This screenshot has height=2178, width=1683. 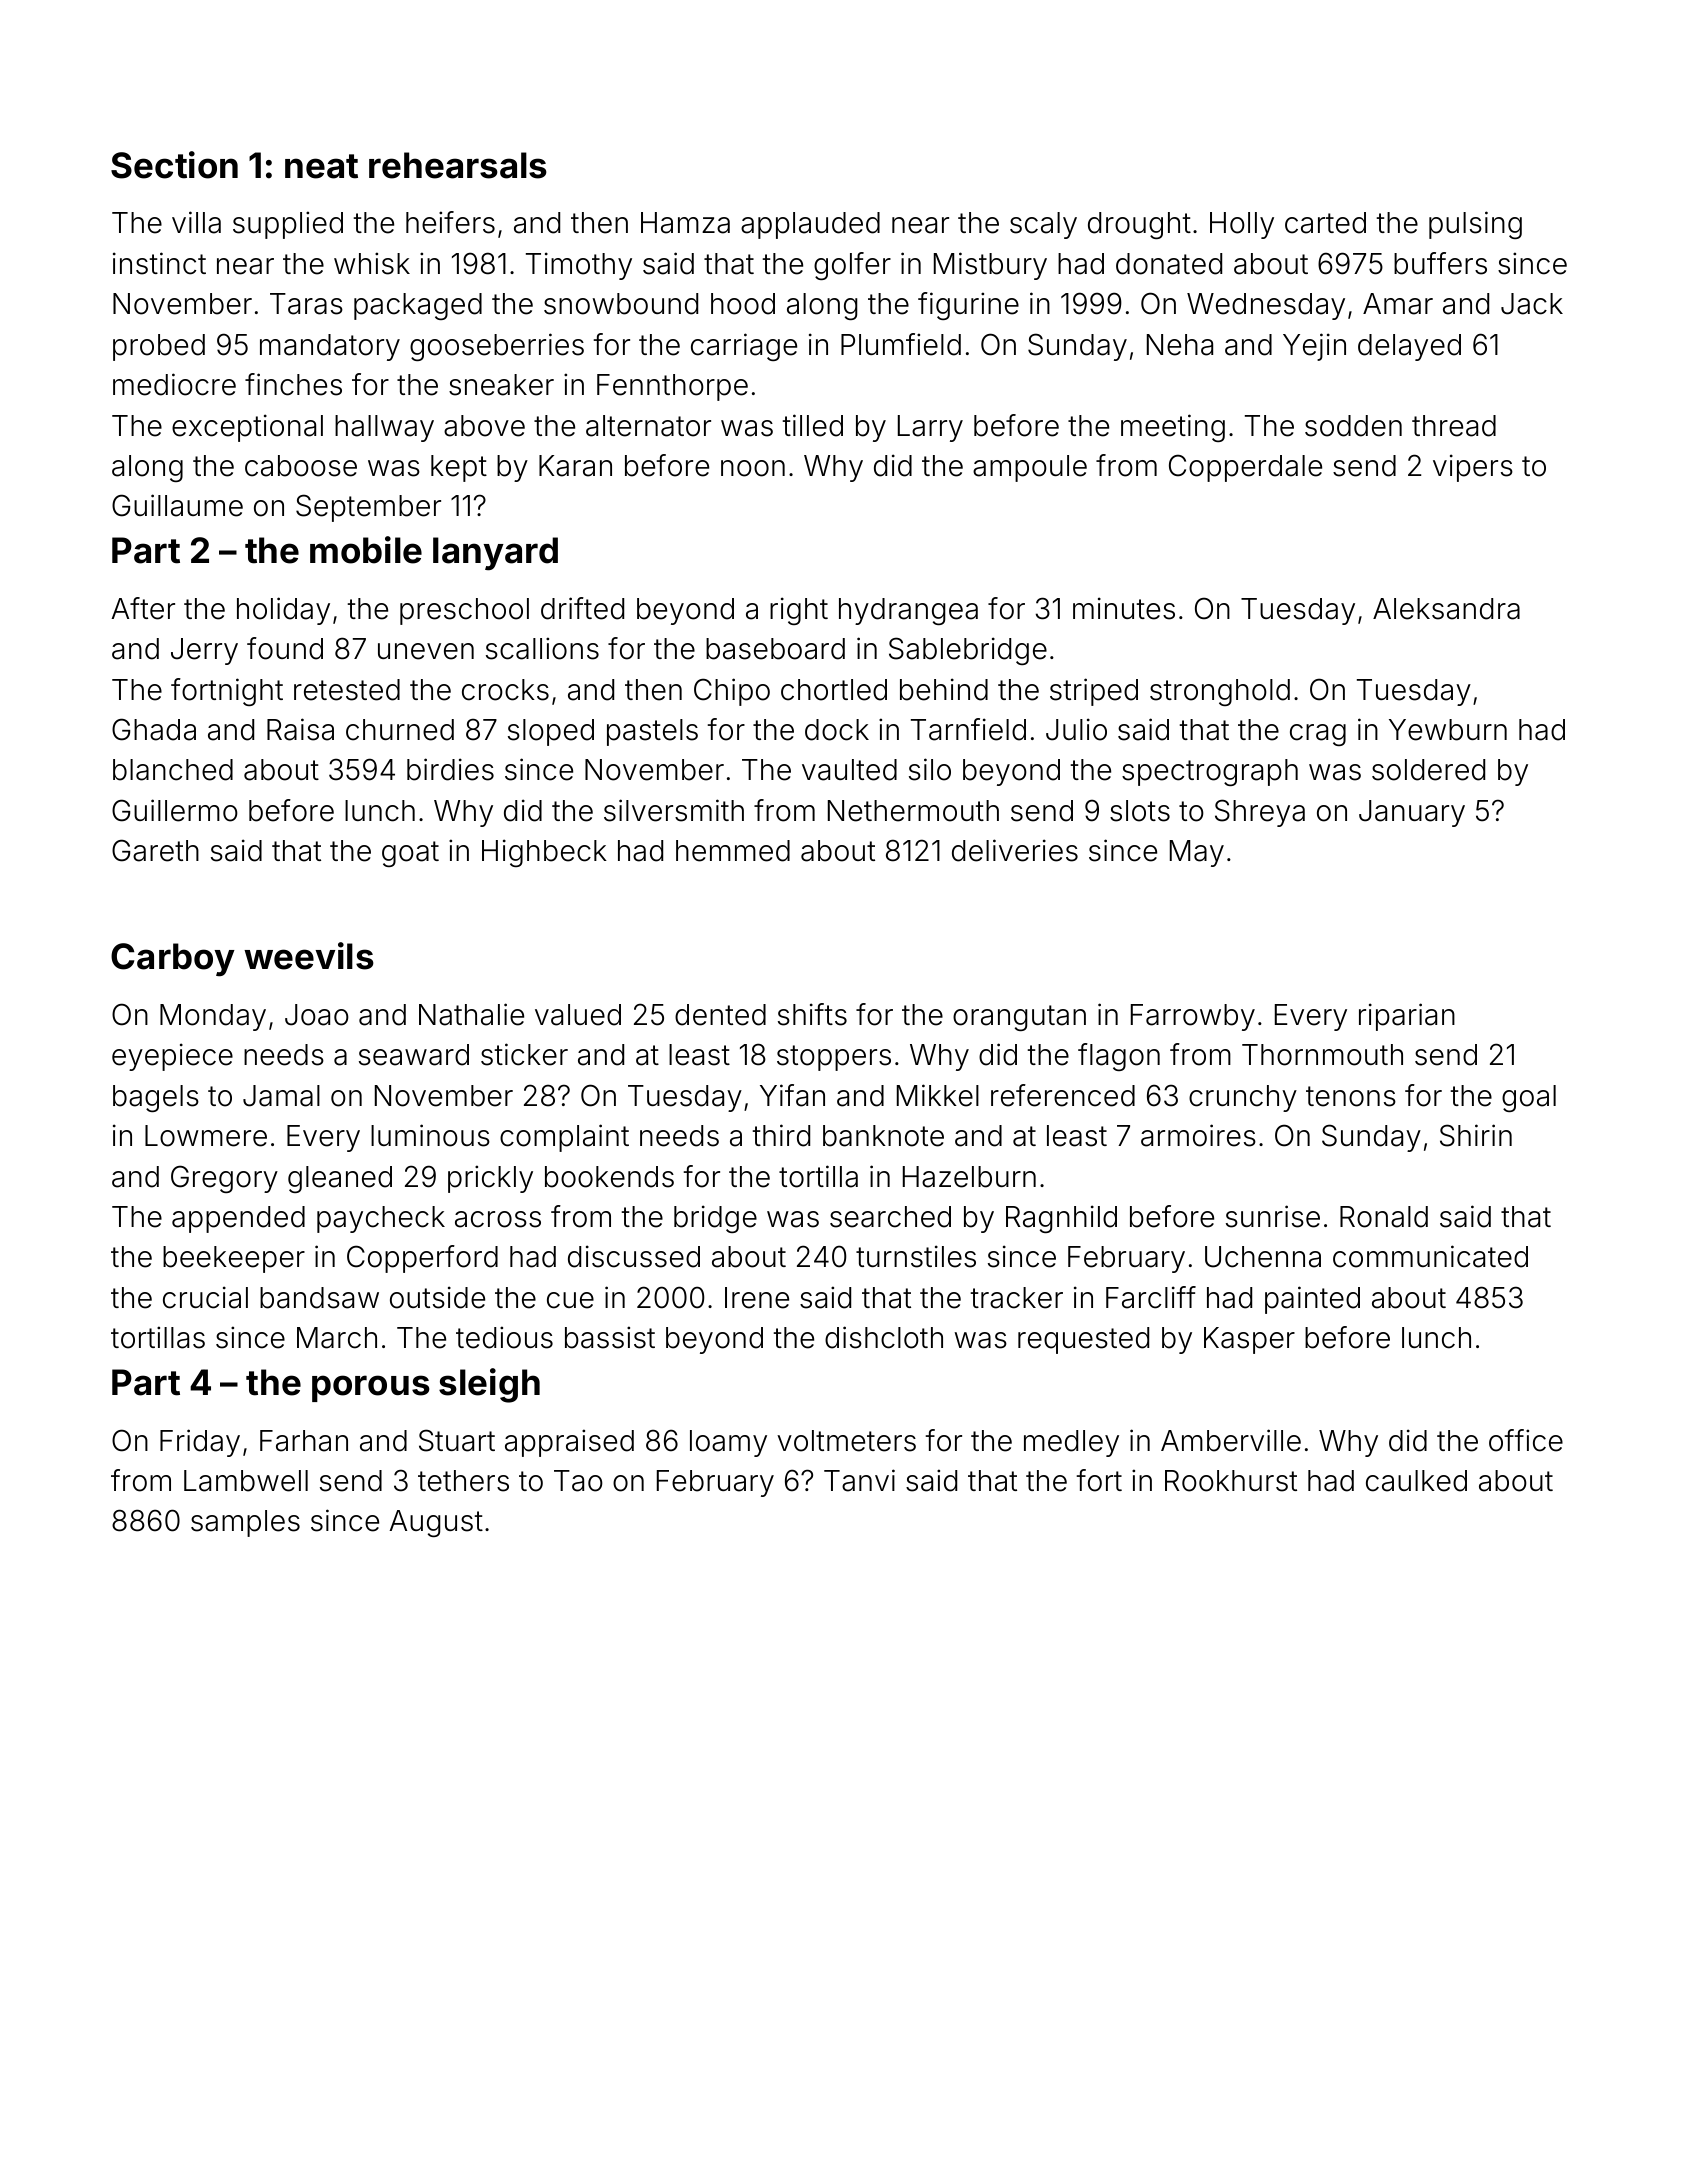 What do you see at coordinates (1529, 1098) in the screenshot?
I see `goal` at bounding box center [1529, 1098].
